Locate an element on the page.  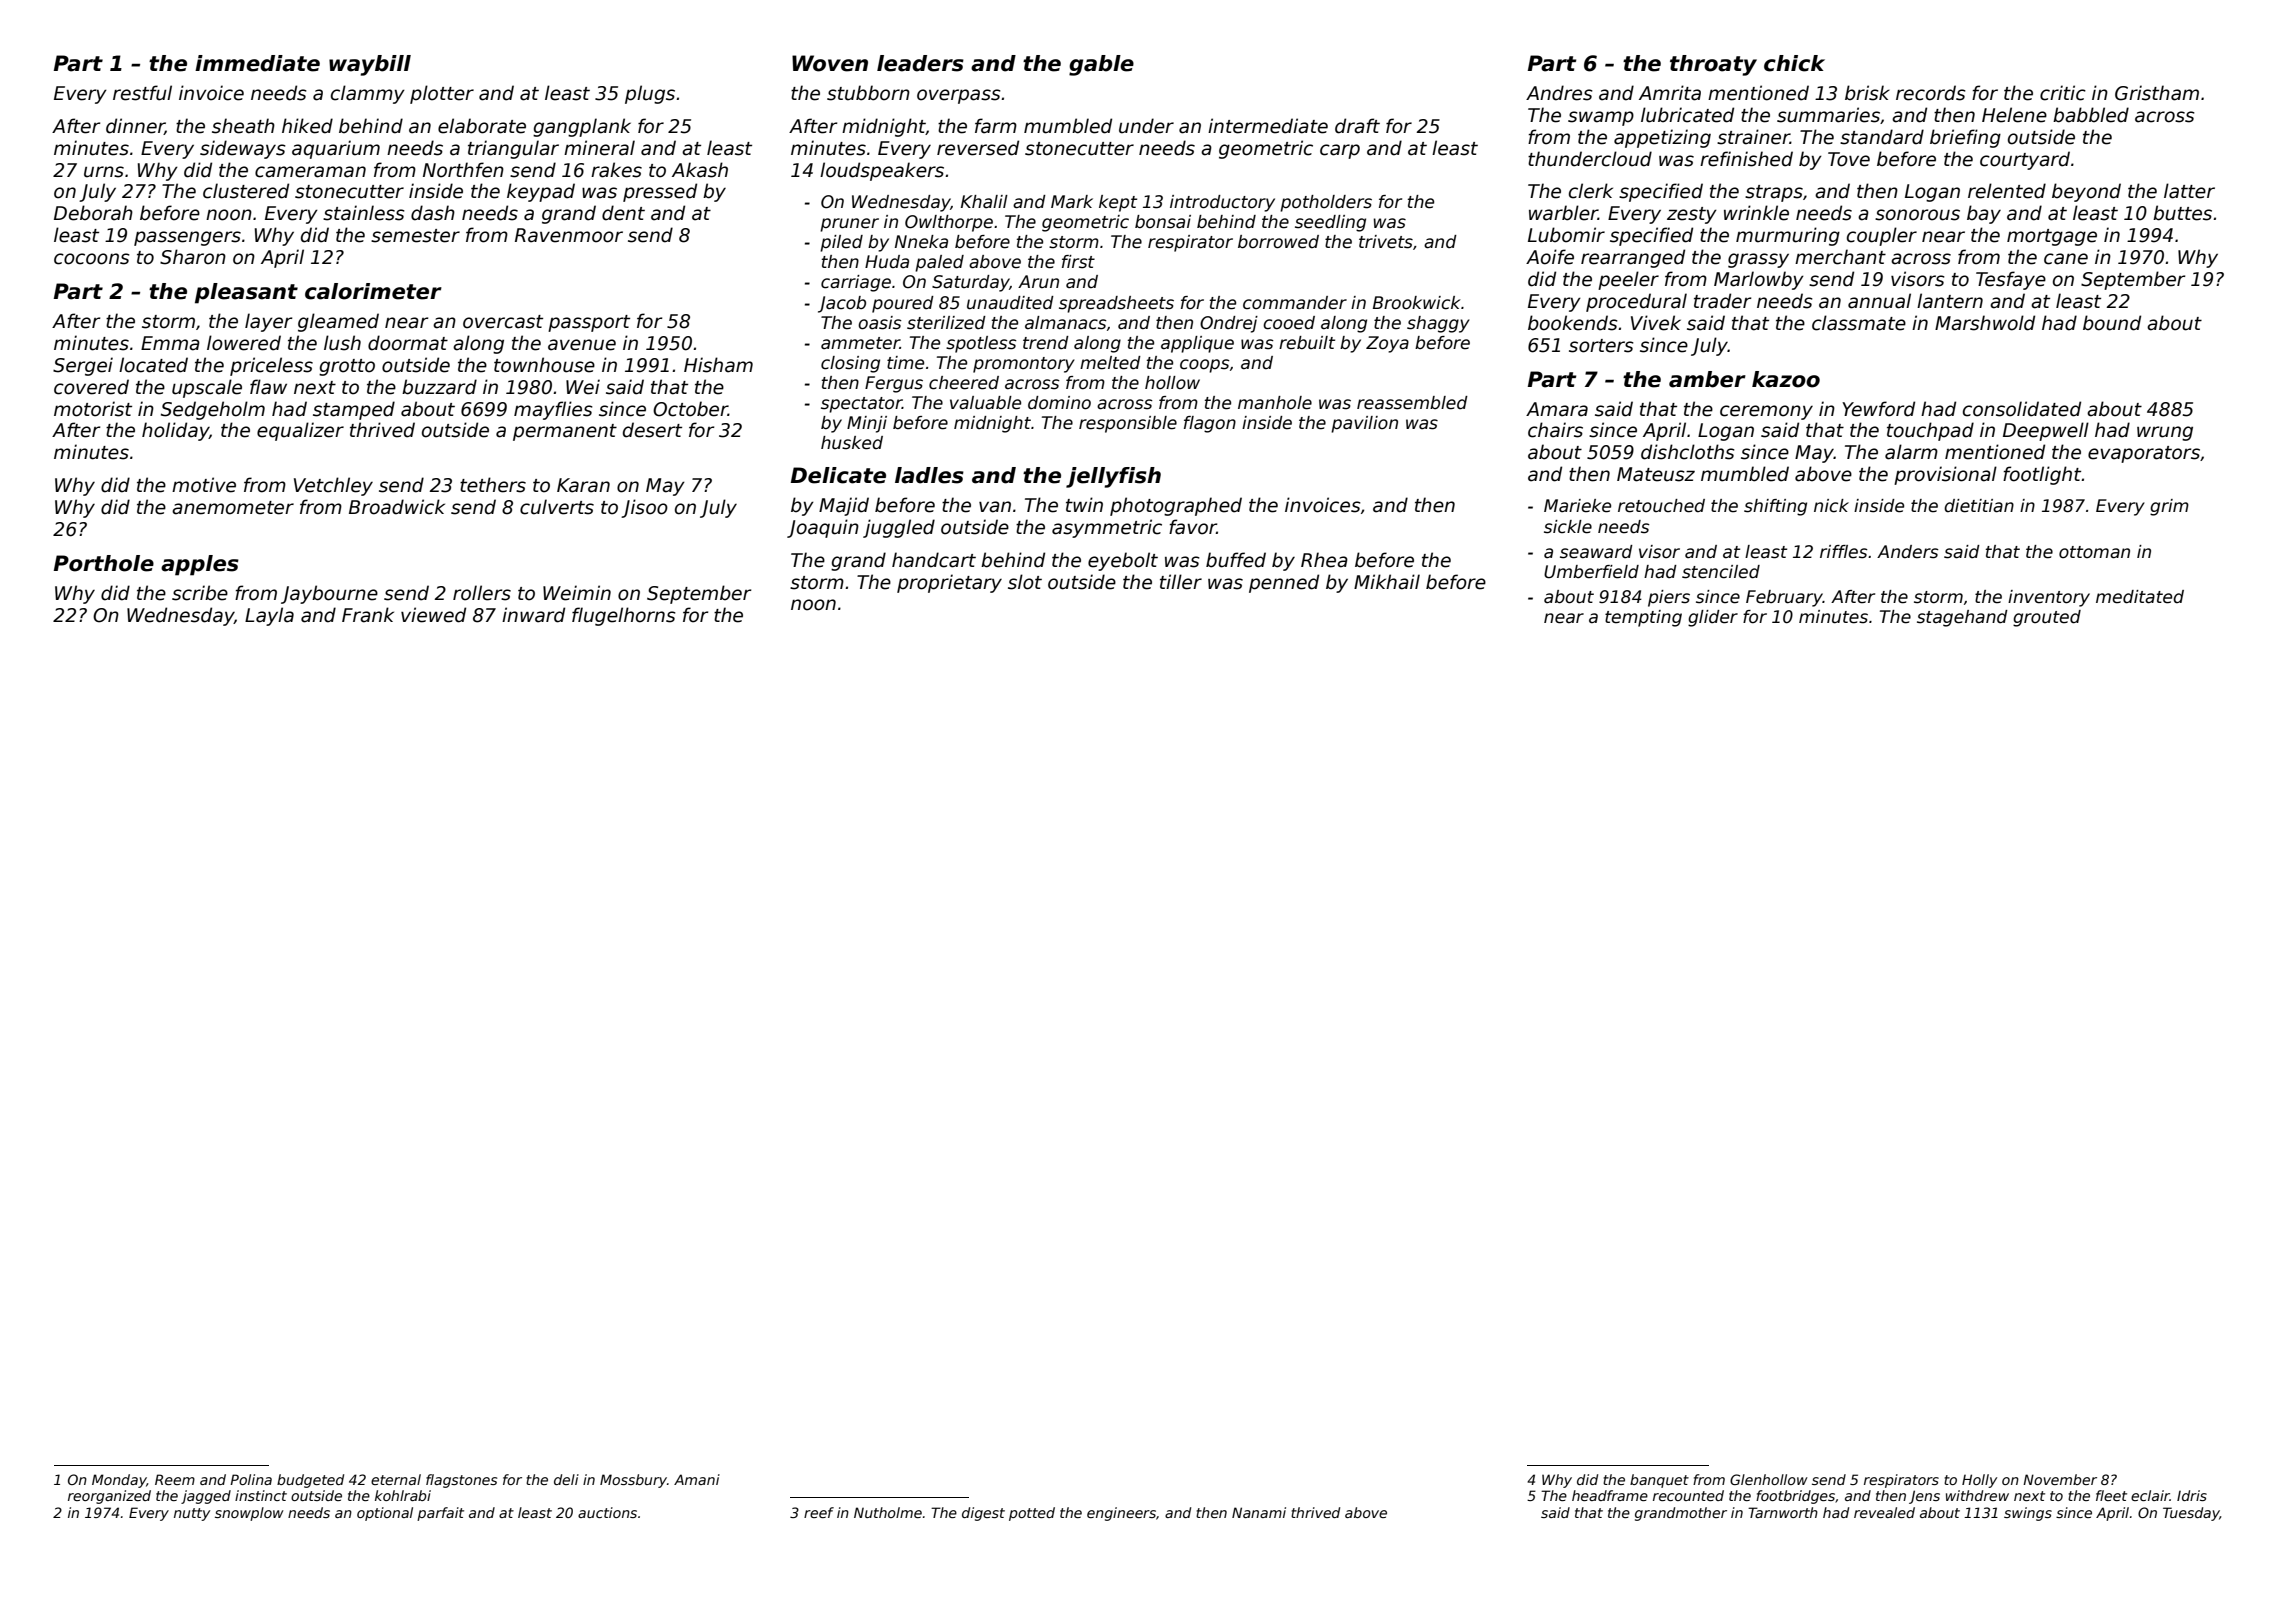
Amani is located at coordinates (697, 1479).
